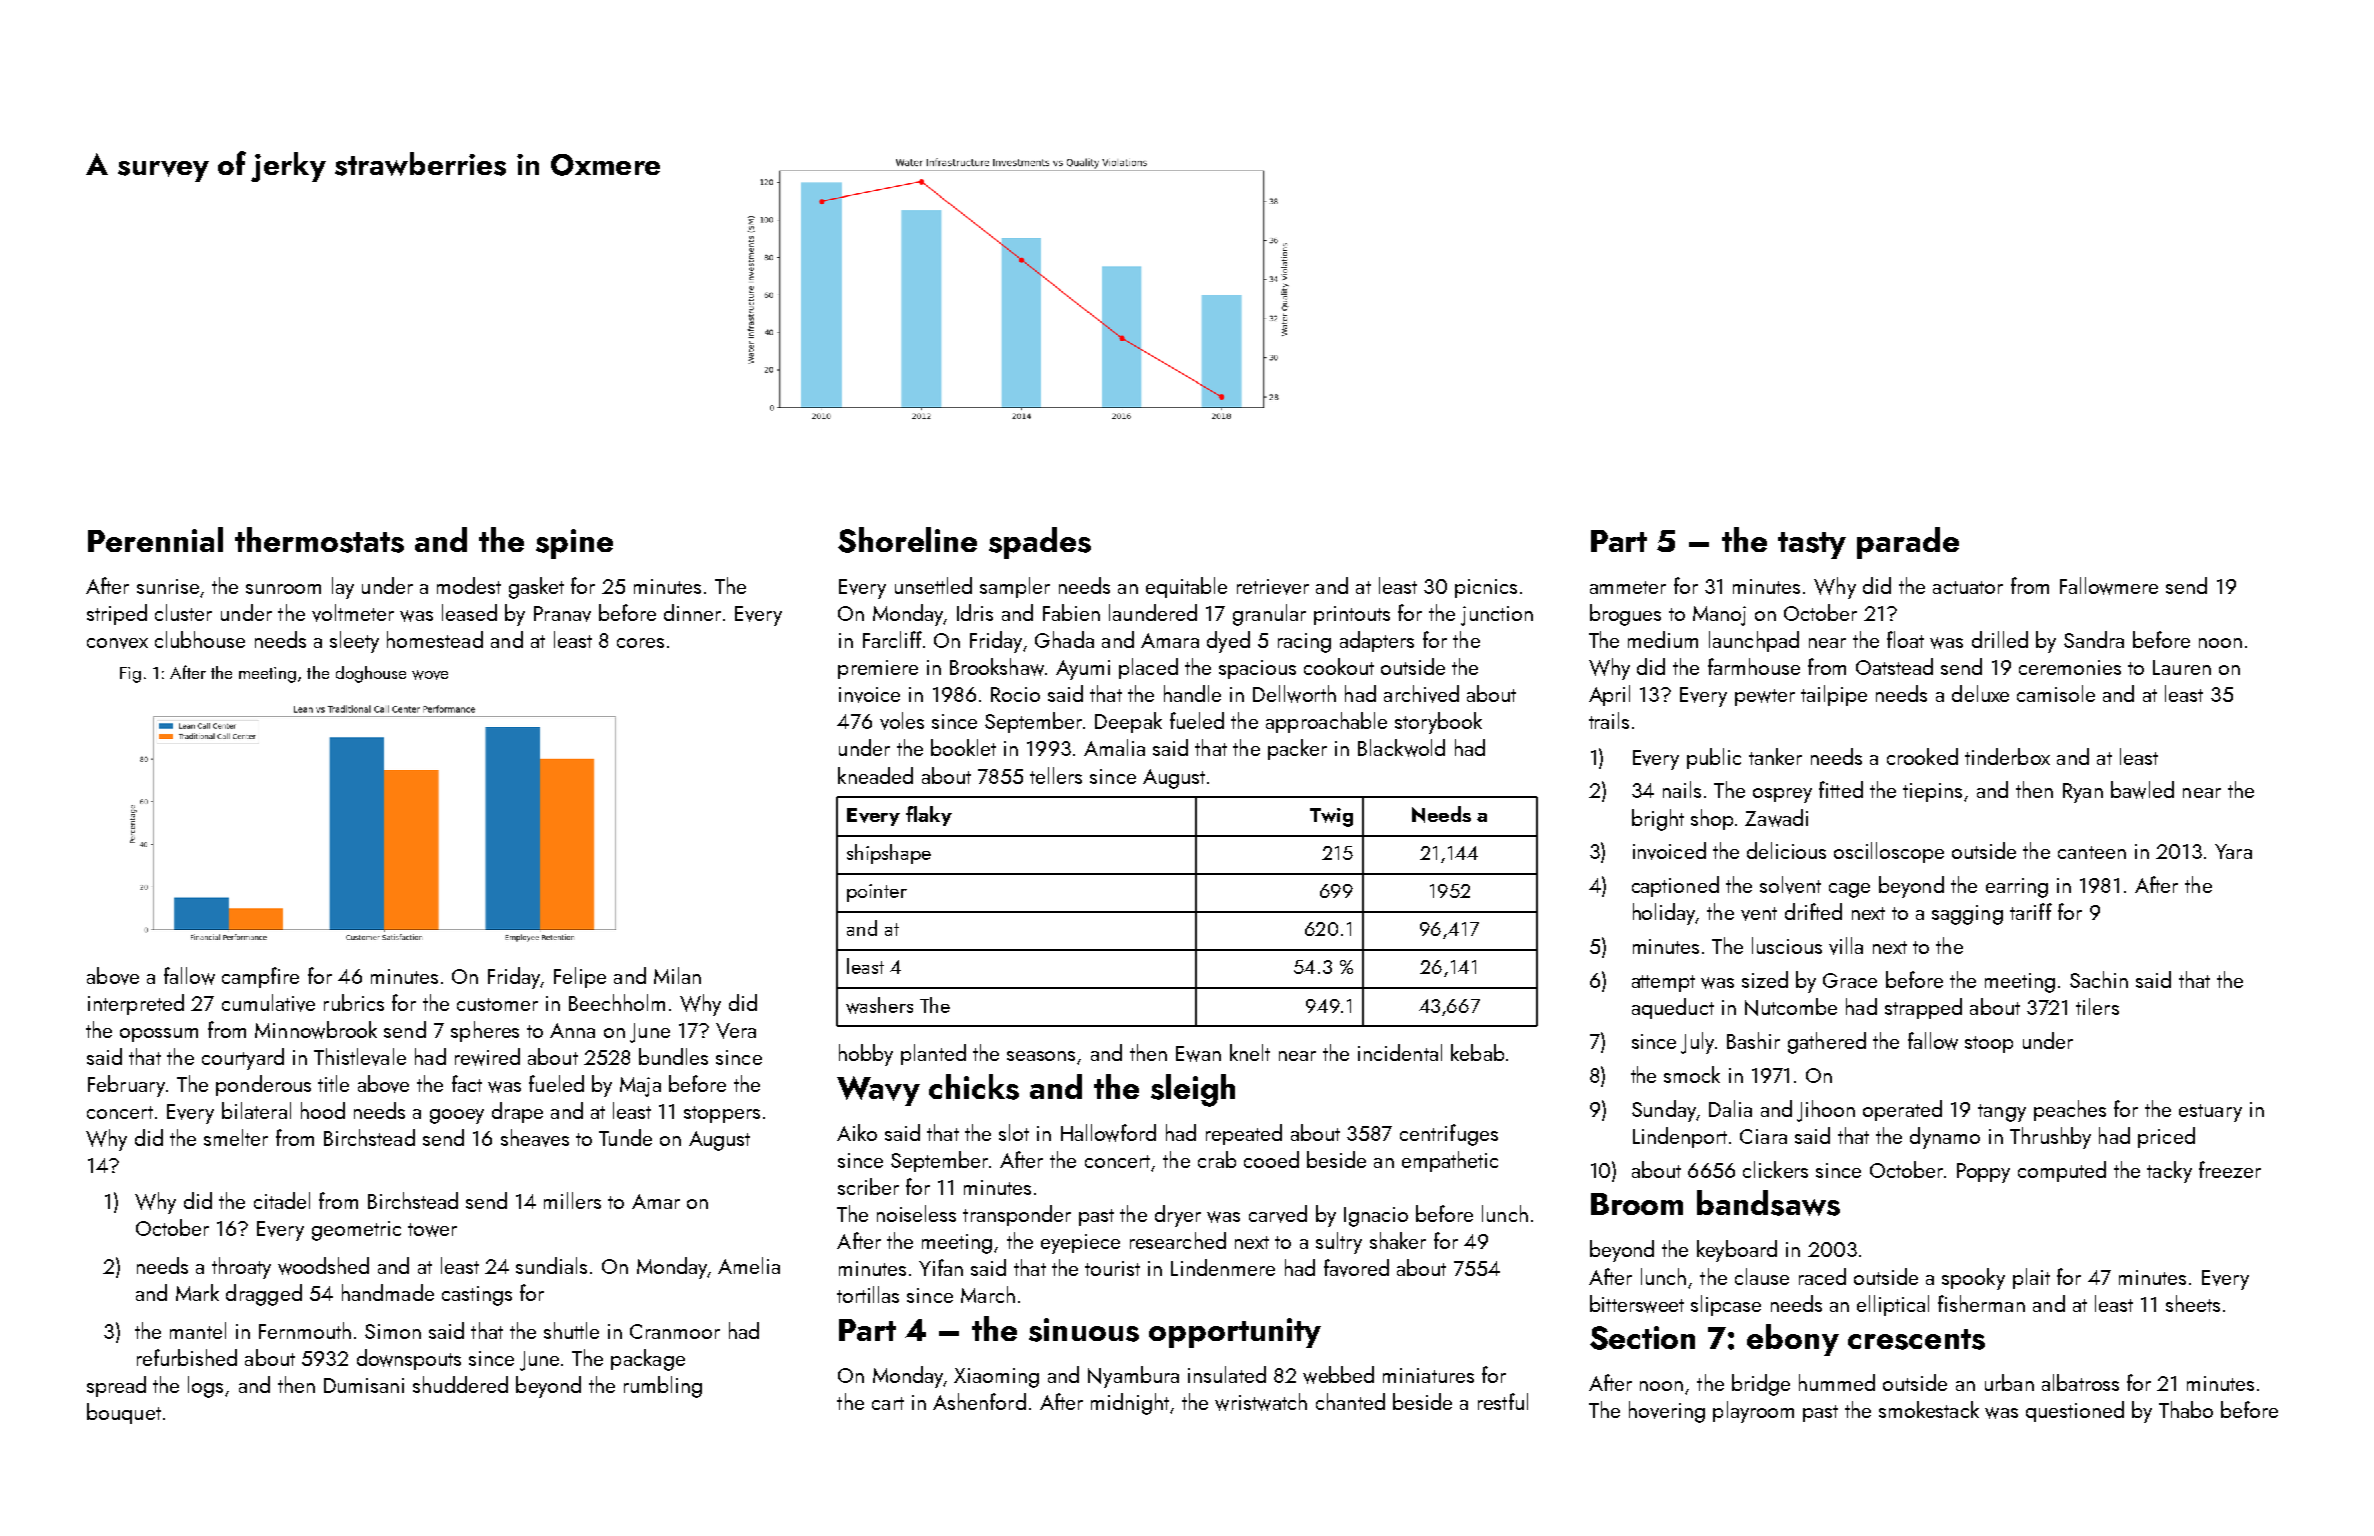 The height and width of the page is (1536, 2374). What do you see at coordinates (572, 1030) in the page?
I see `Anna` at bounding box center [572, 1030].
